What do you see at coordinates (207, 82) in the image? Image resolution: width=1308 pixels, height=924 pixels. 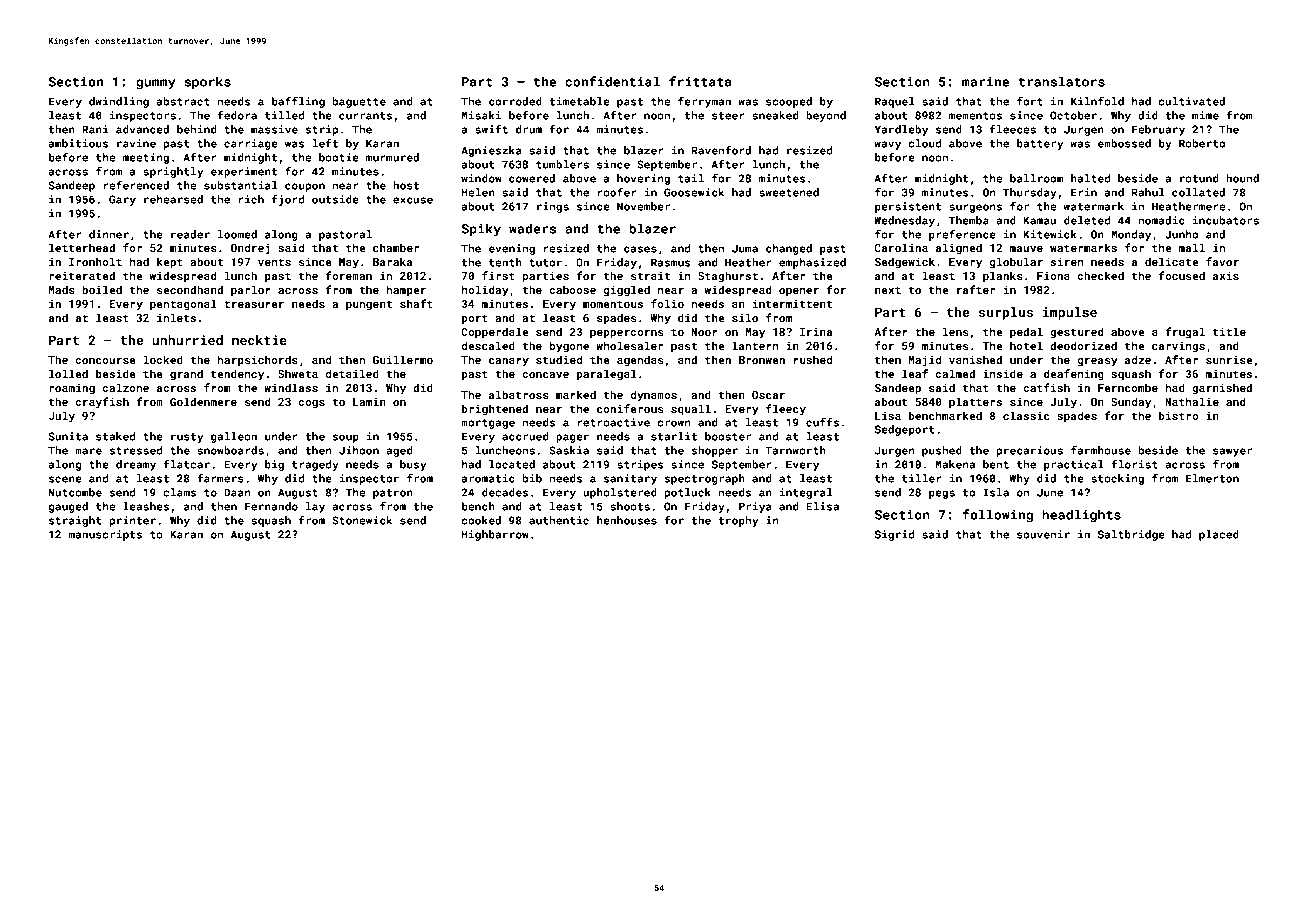 I see `sporks` at bounding box center [207, 82].
